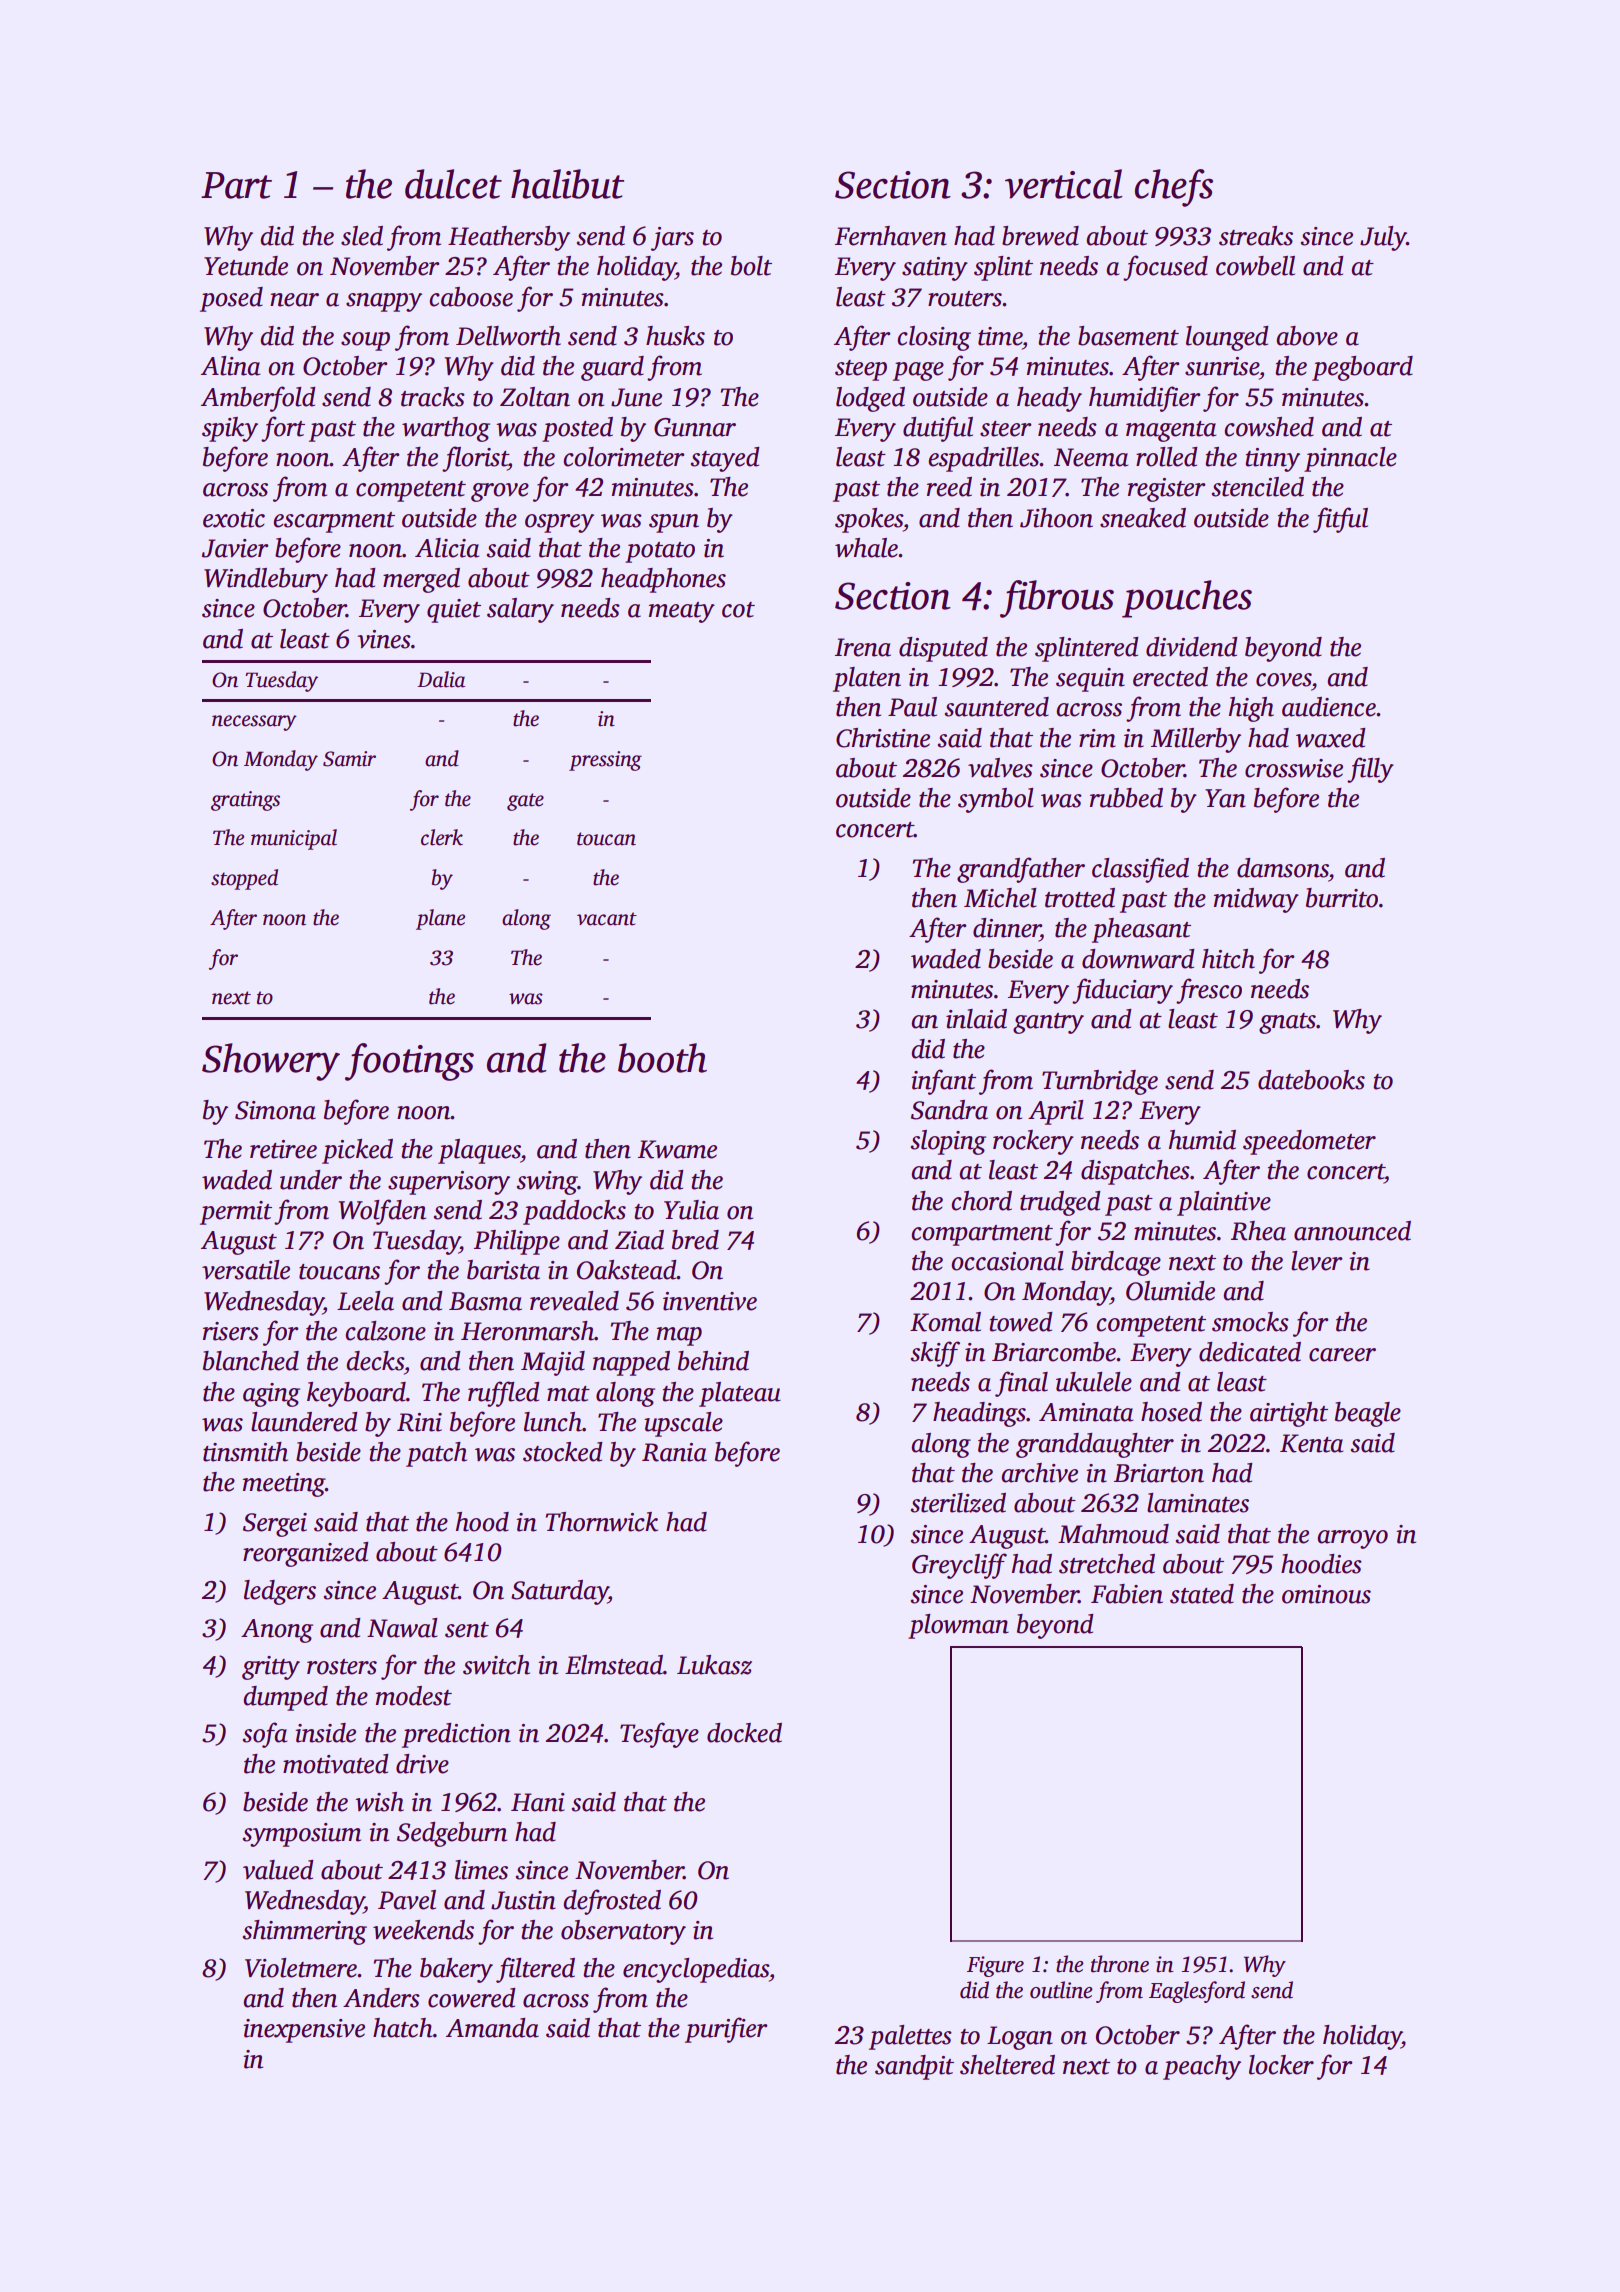  I want to click on vertical, so click(1063, 184).
